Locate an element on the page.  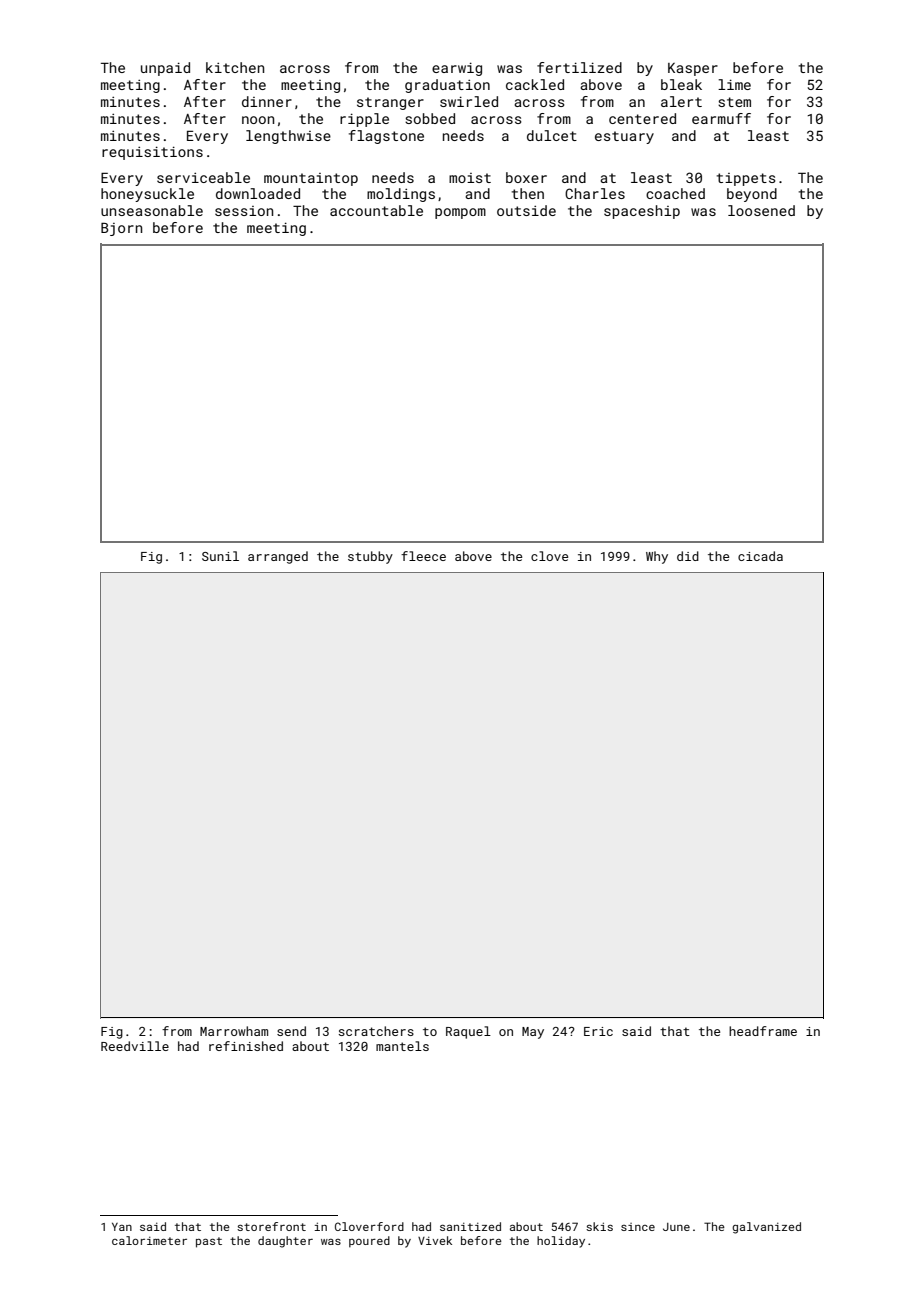
past is located at coordinates (209, 1242).
